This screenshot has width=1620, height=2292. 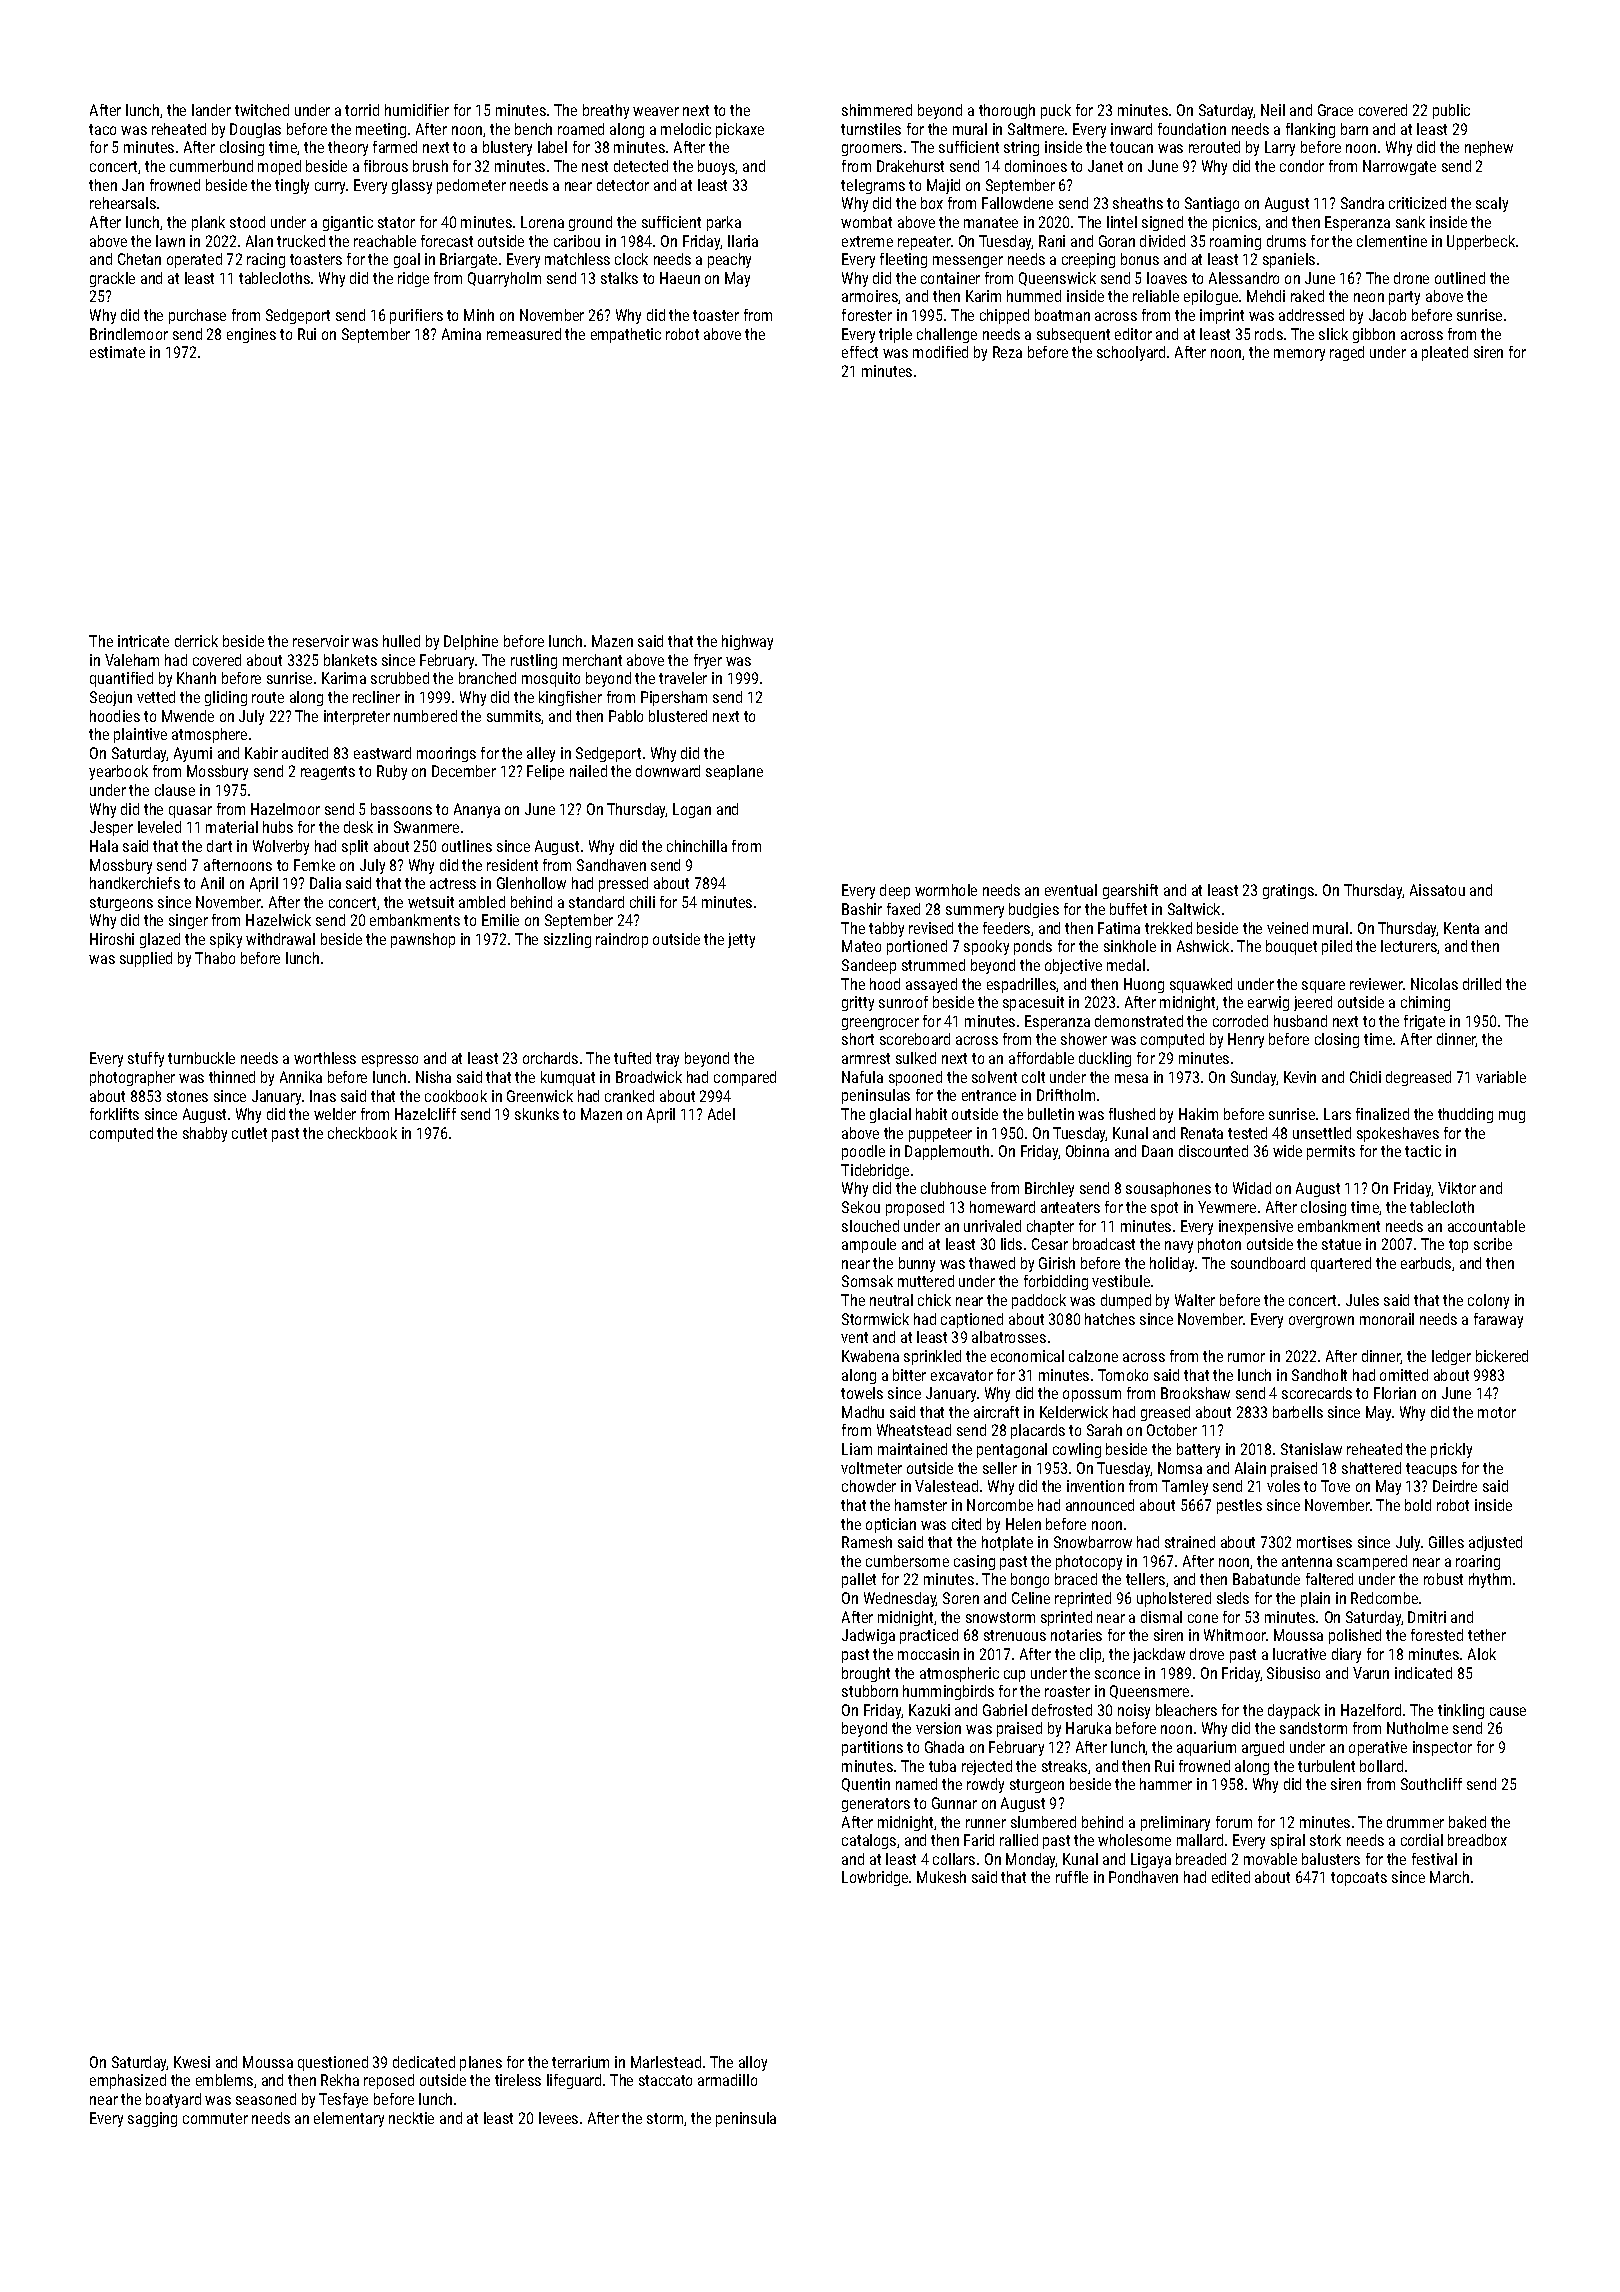 What do you see at coordinates (188, 921) in the screenshot?
I see `singer` at bounding box center [188, 921].
